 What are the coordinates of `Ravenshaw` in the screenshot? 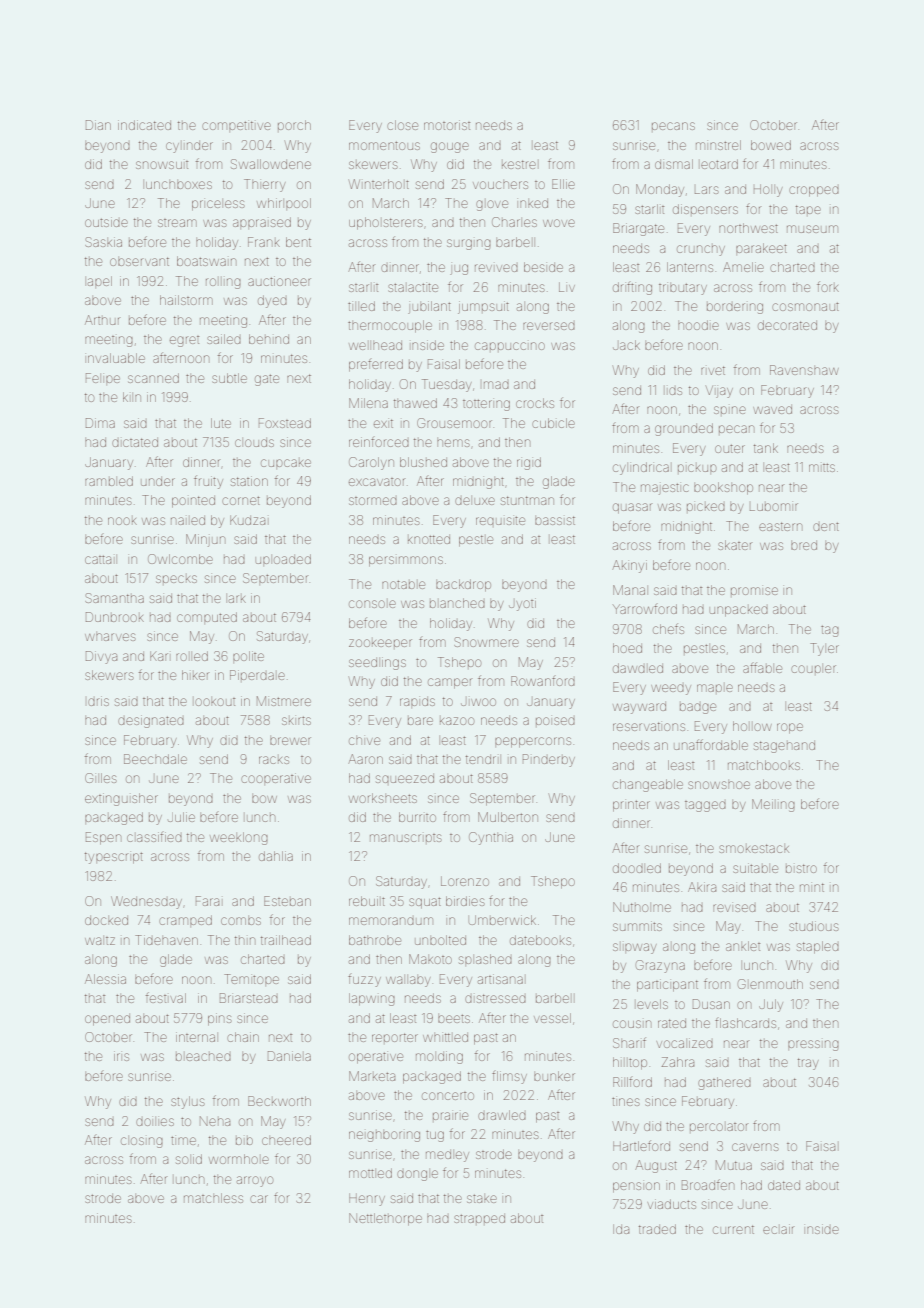 It's located at (804, 370).
